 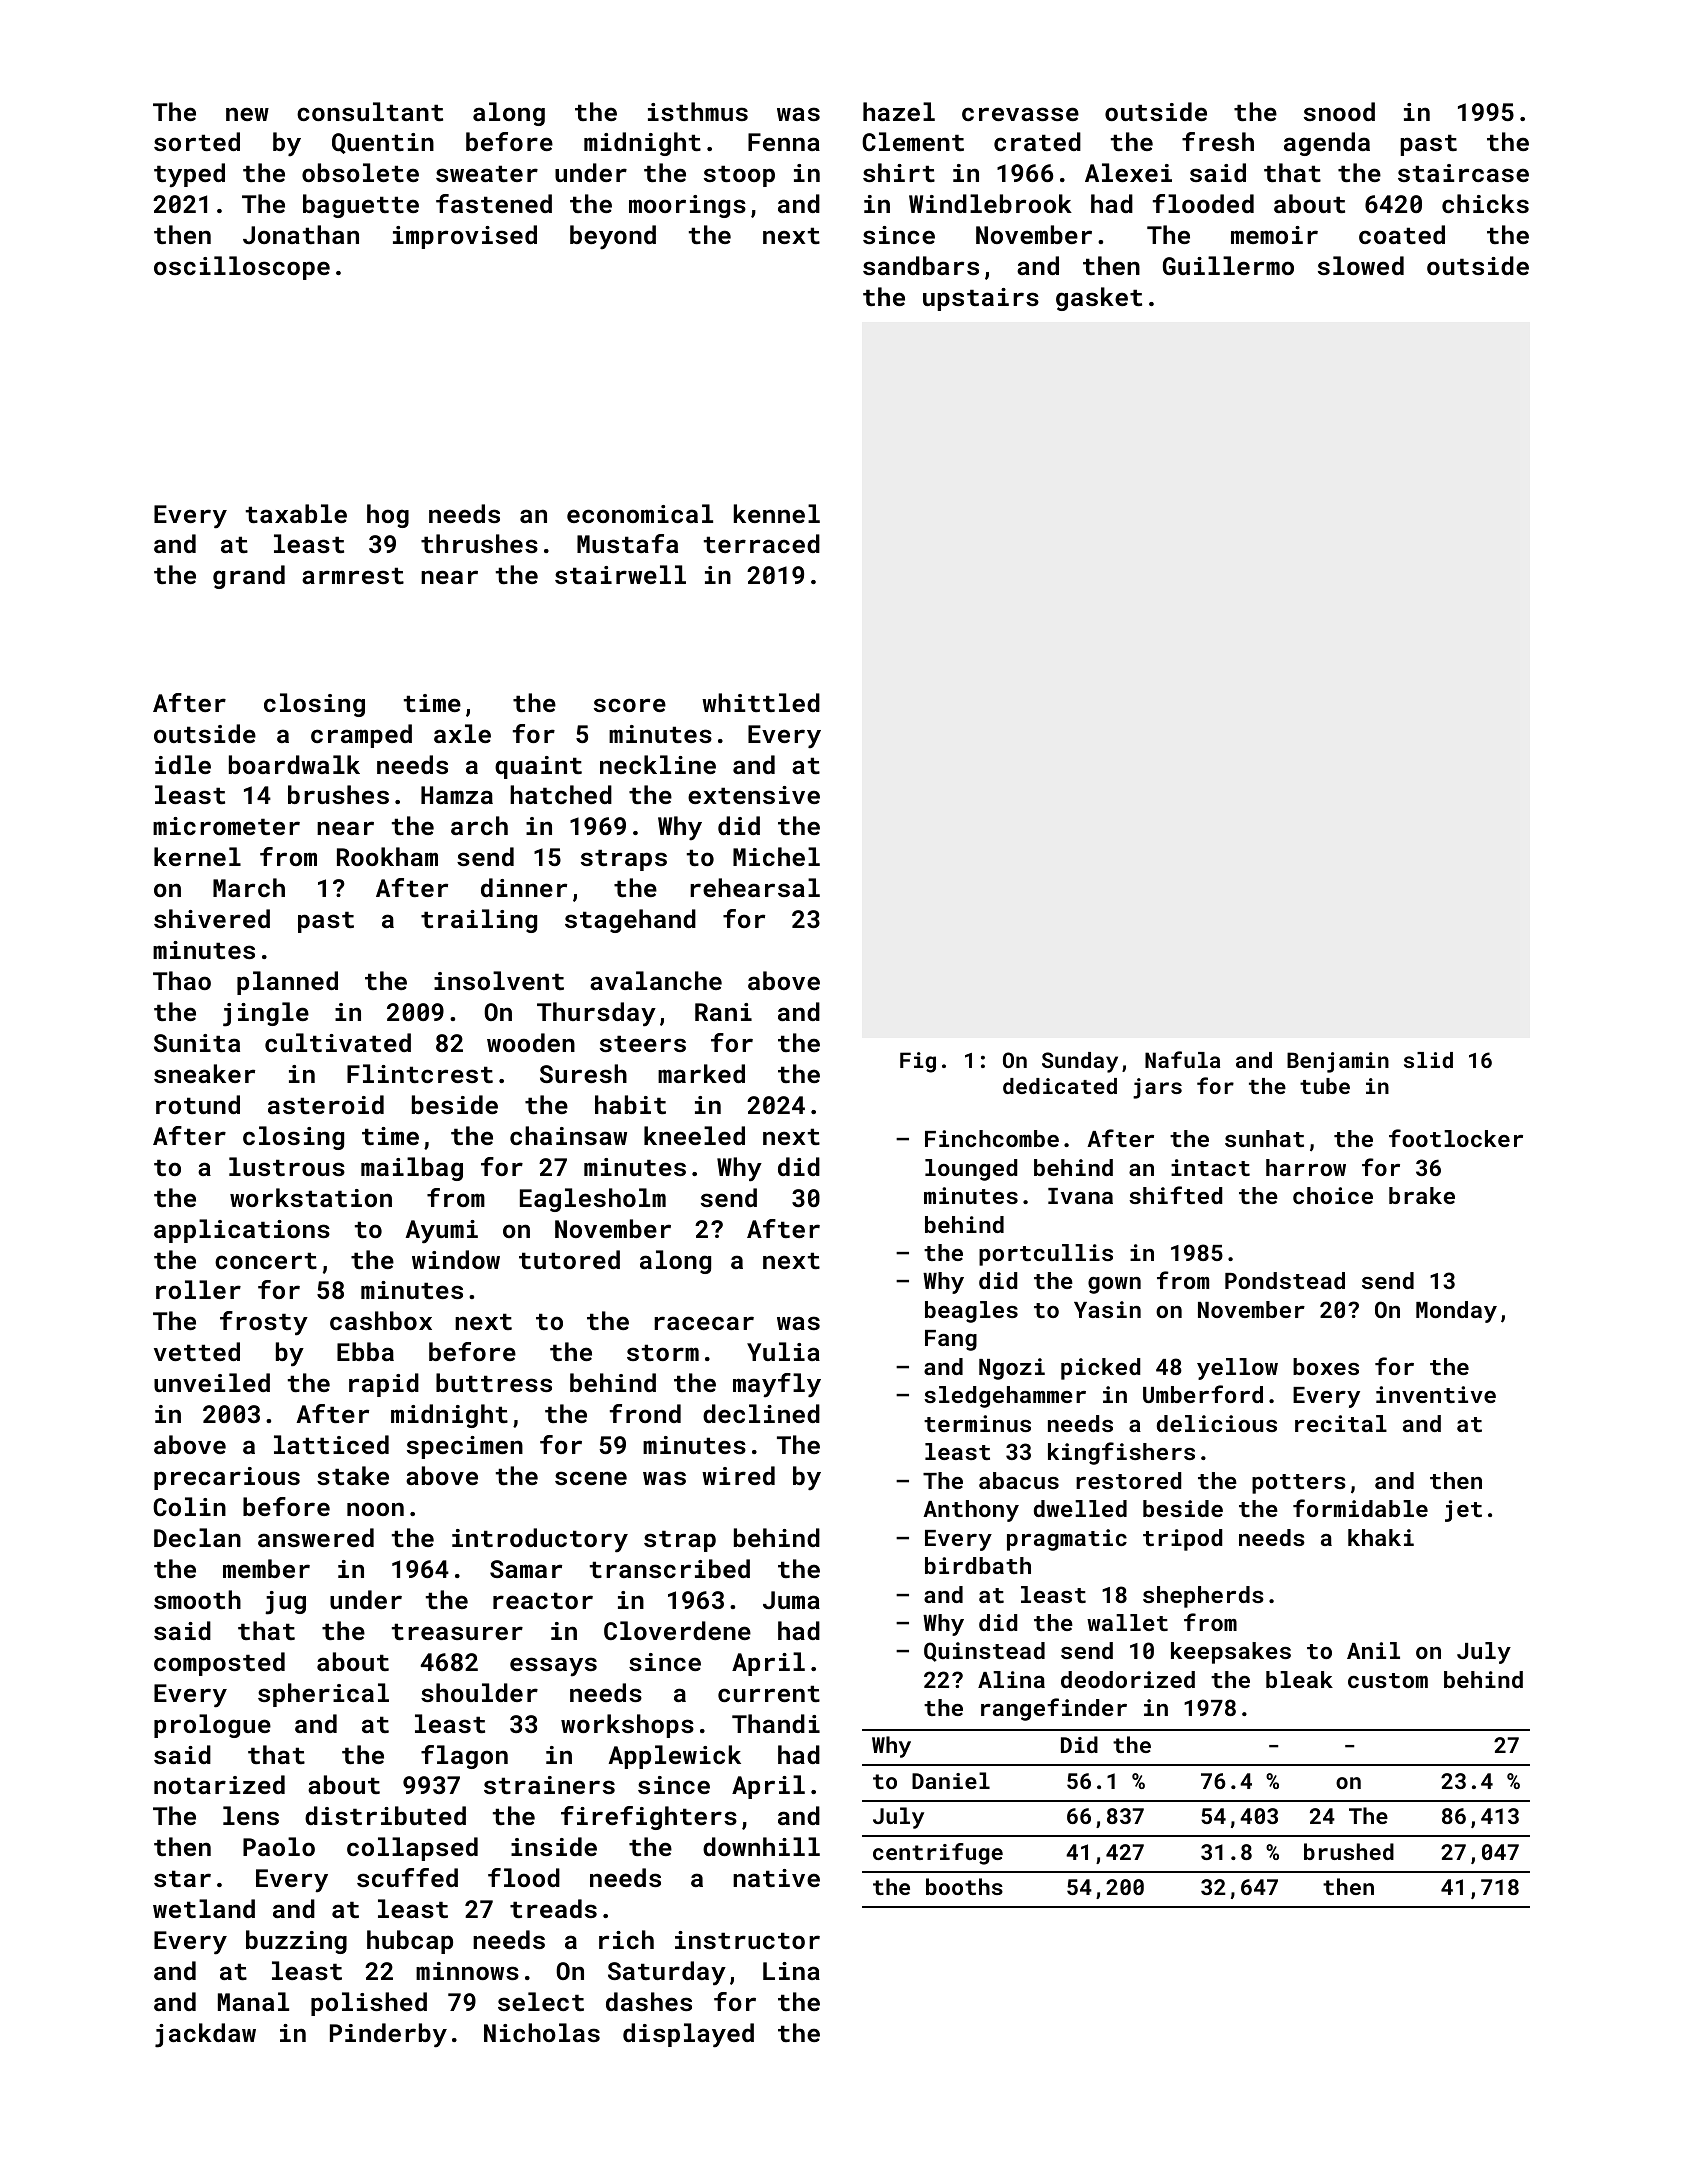 I want to click on Fenna, so click(x=784, y=142).
